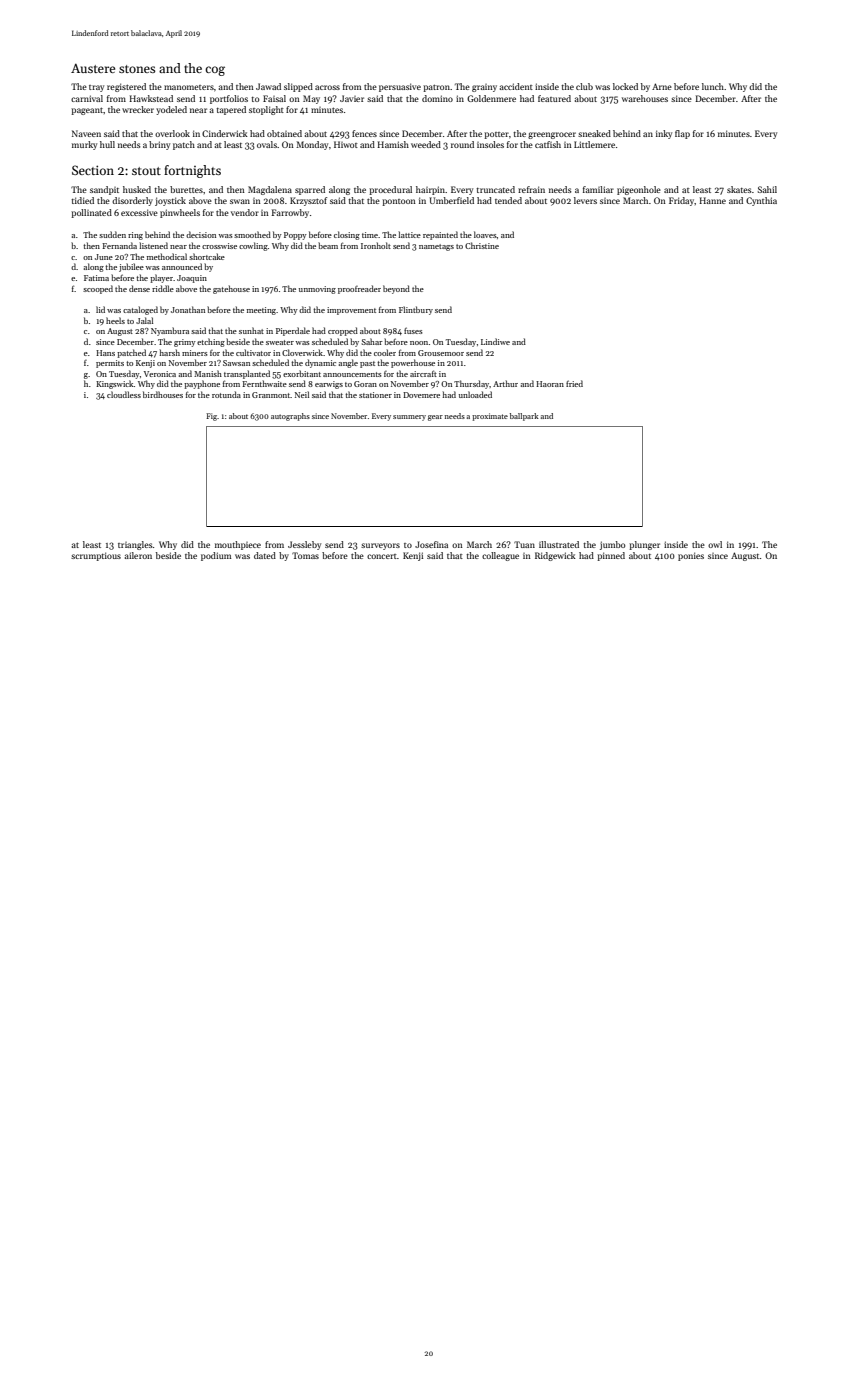 Image resolution: width=849 pixels, height=1400 pixels. What do you see at coordinates (645, 98) in the document?
I see `warehouses` at bounding box center [645, 98].
